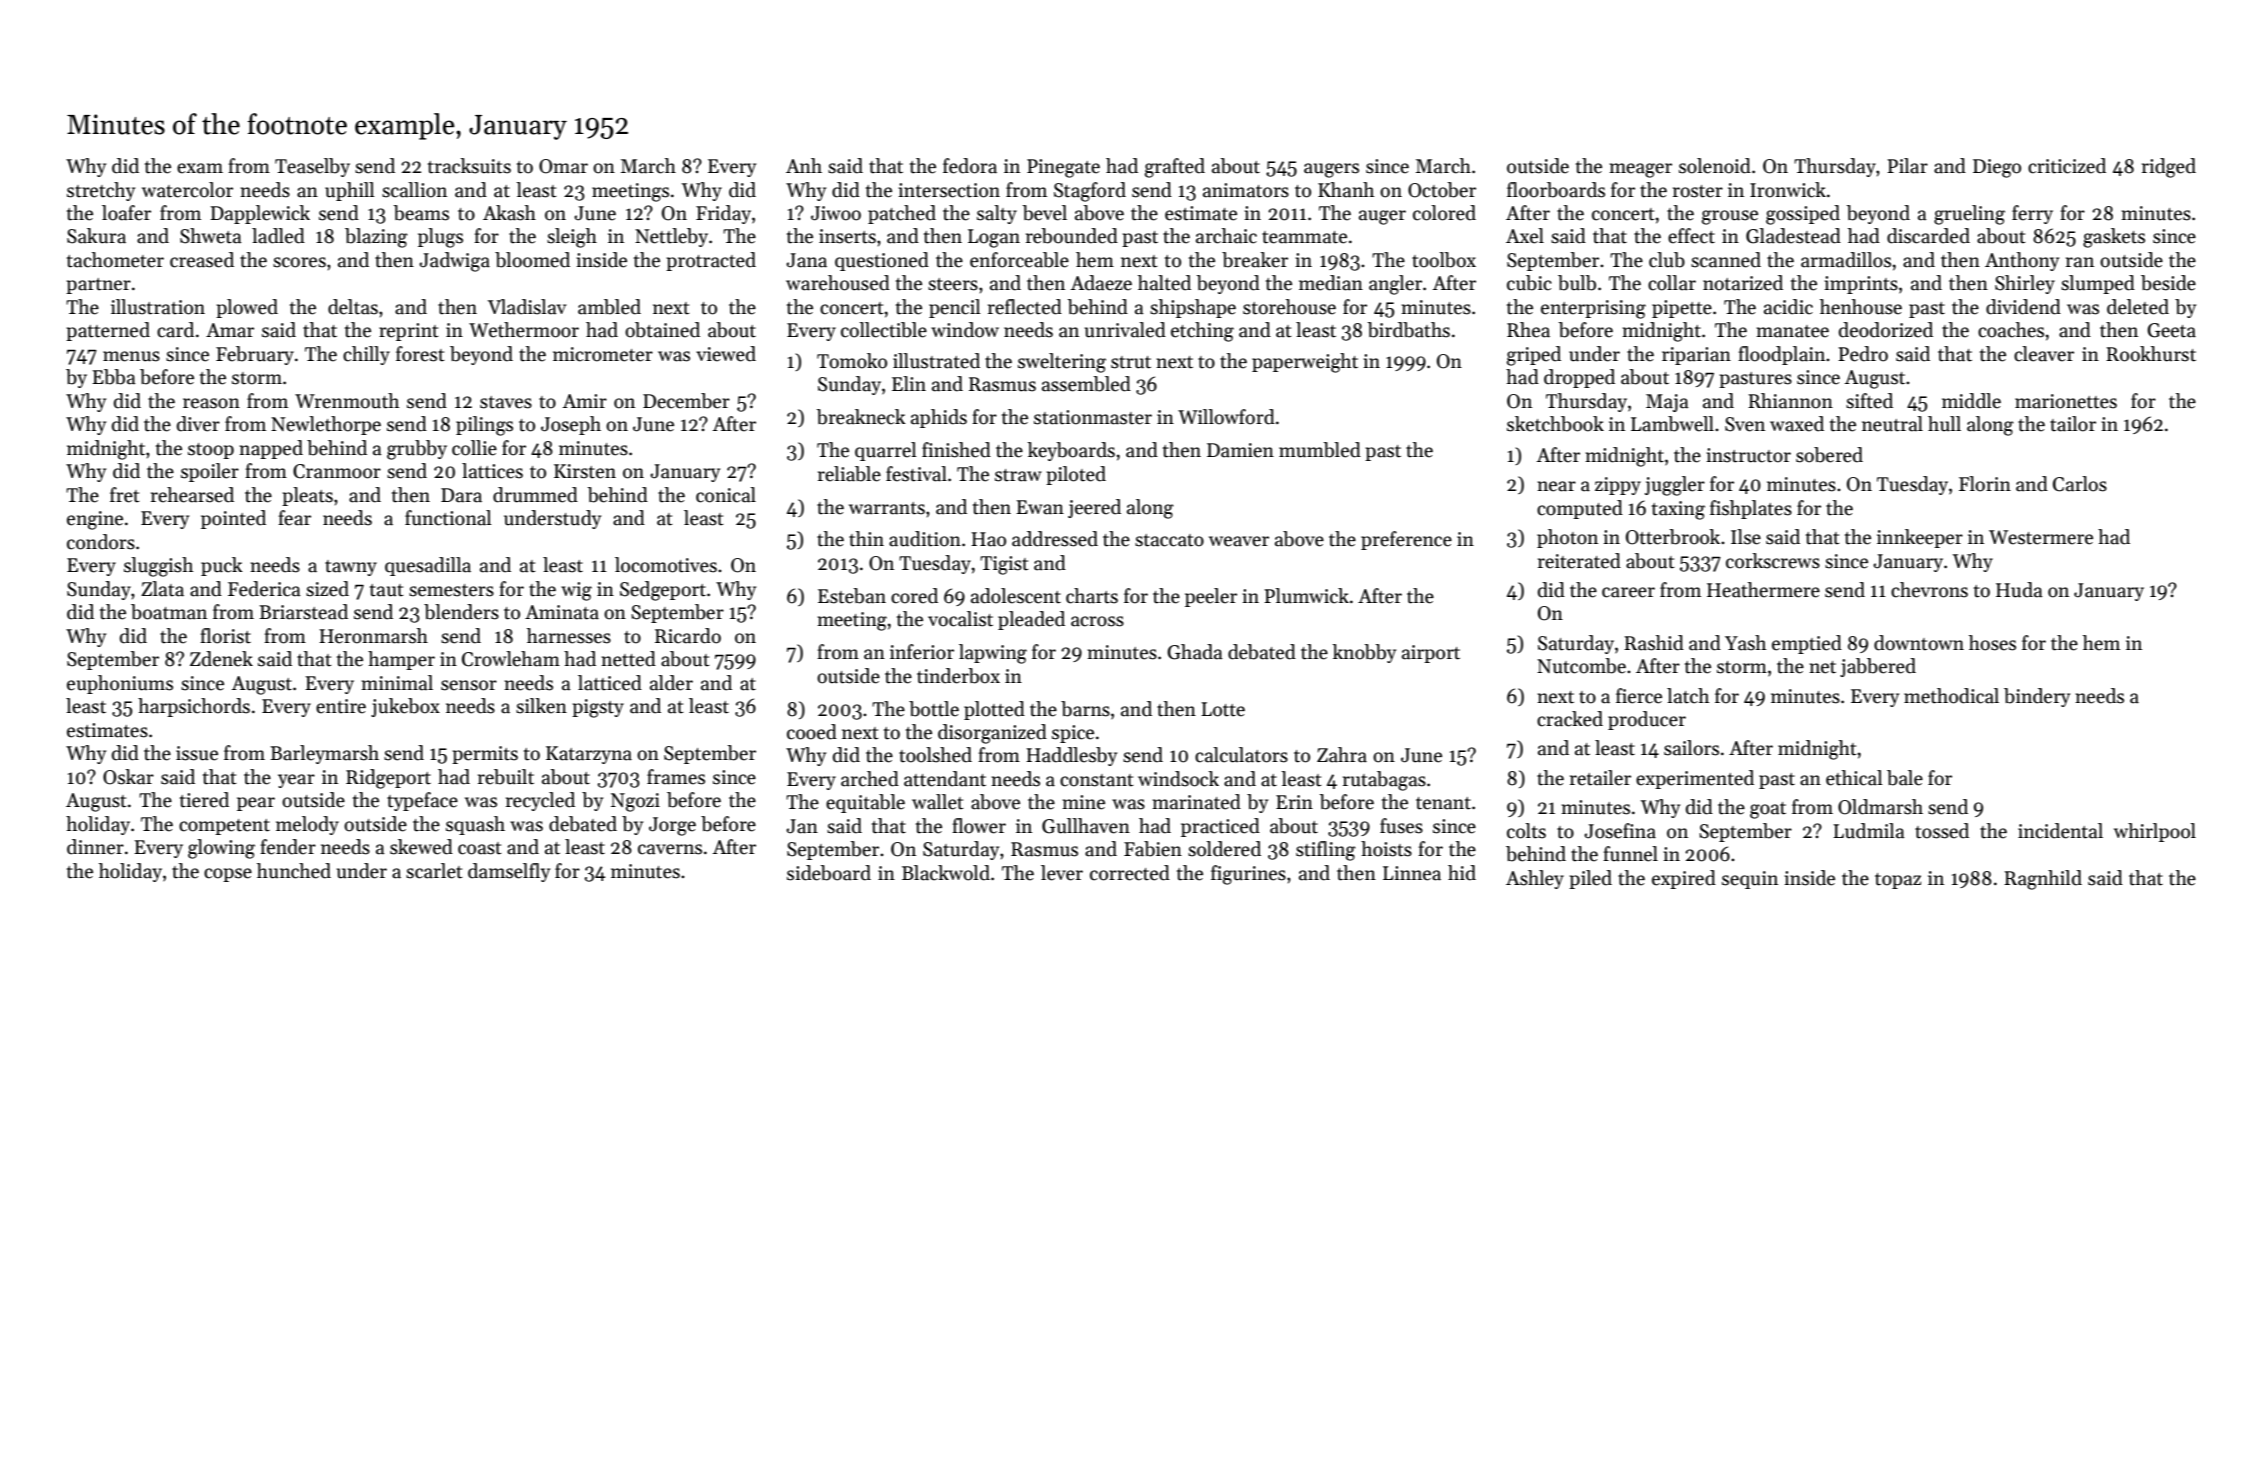 Image resolution: width=2263 pixels, height=1464 pixels. Describe the element at coordinates (1384, 781) in the document. I see `rutabagas` at that location.
